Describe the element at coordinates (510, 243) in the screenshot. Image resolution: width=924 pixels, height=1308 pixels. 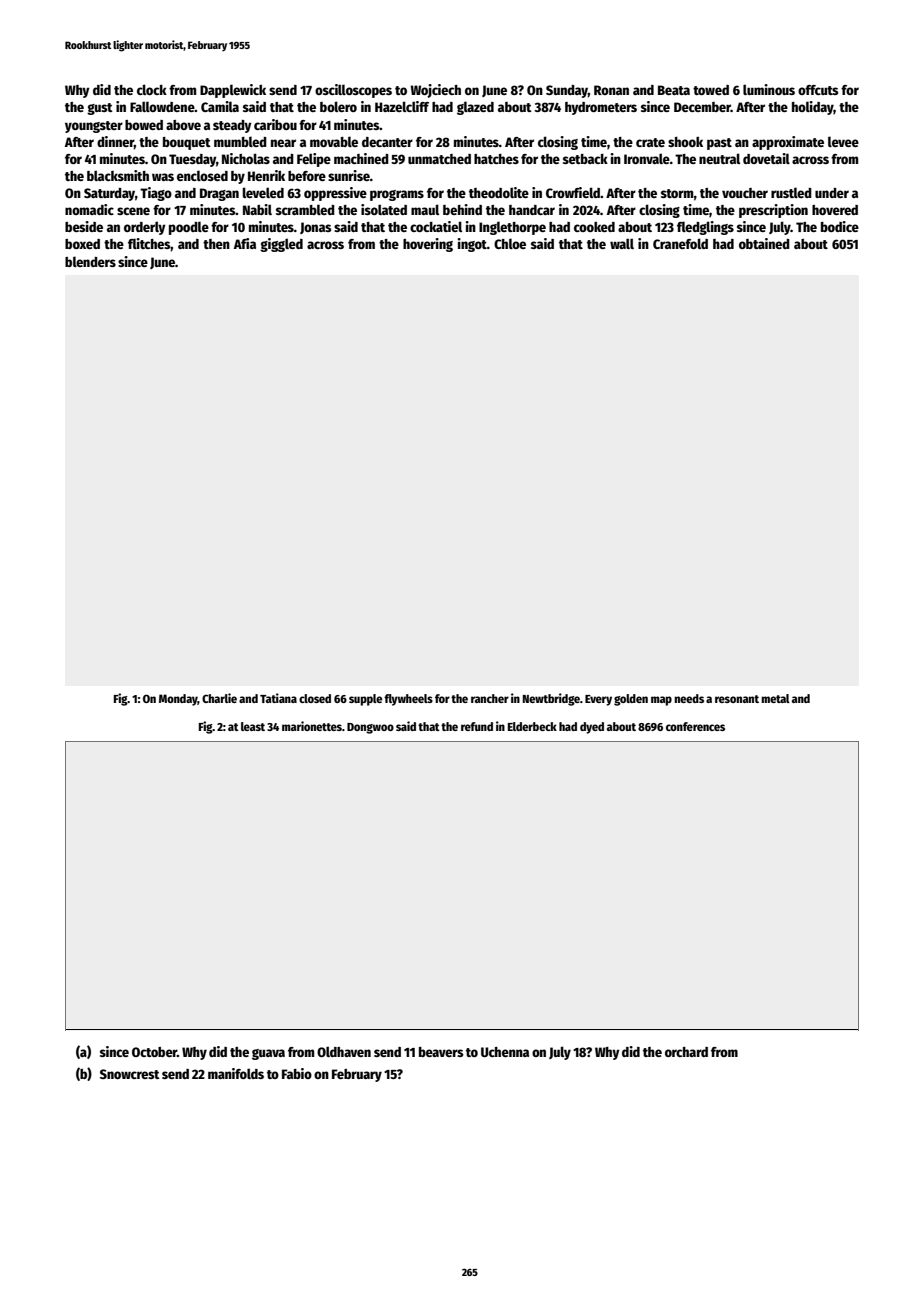
I see `Chloe` at that location.
